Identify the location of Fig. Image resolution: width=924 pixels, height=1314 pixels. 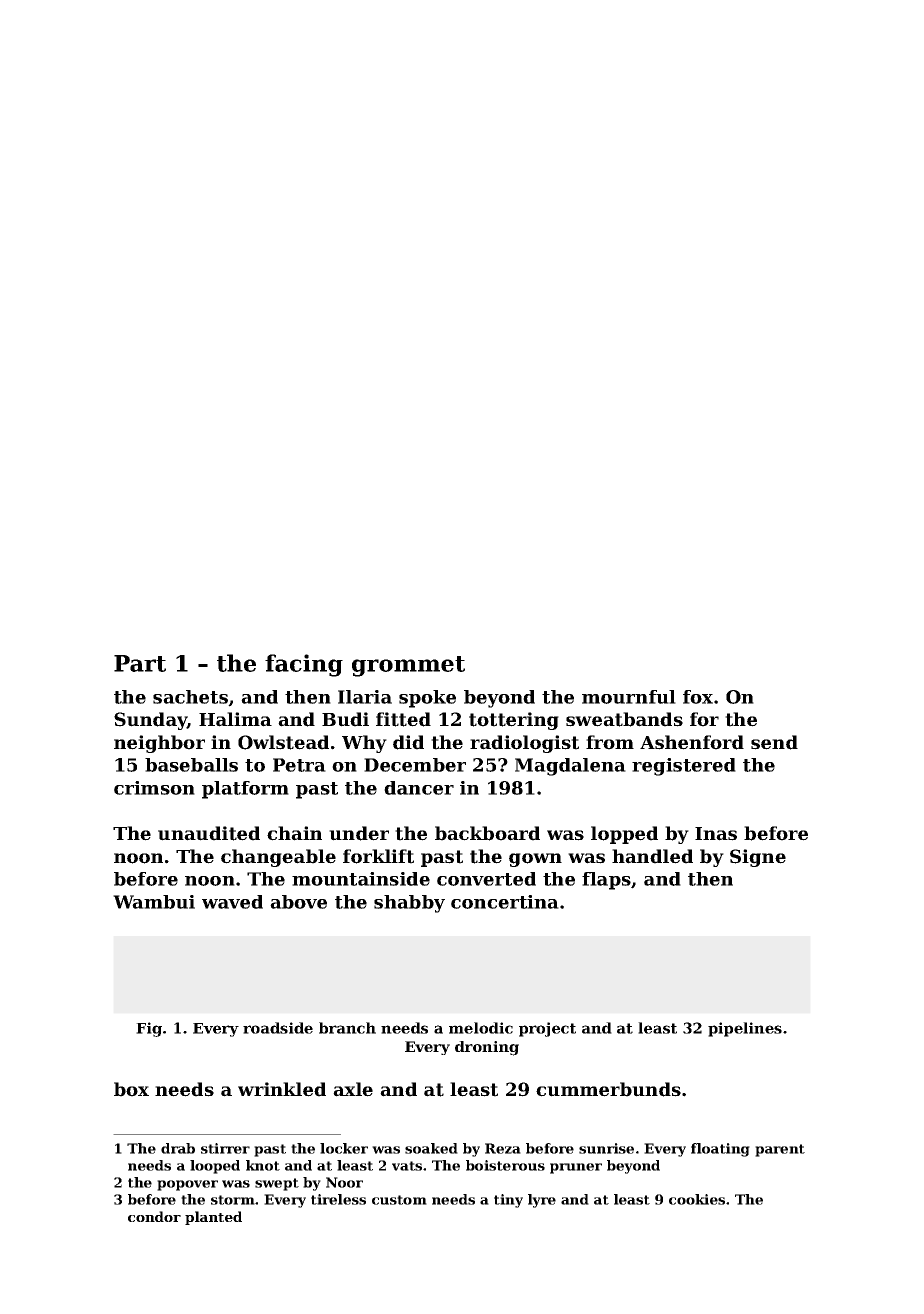
(149, 1029).
